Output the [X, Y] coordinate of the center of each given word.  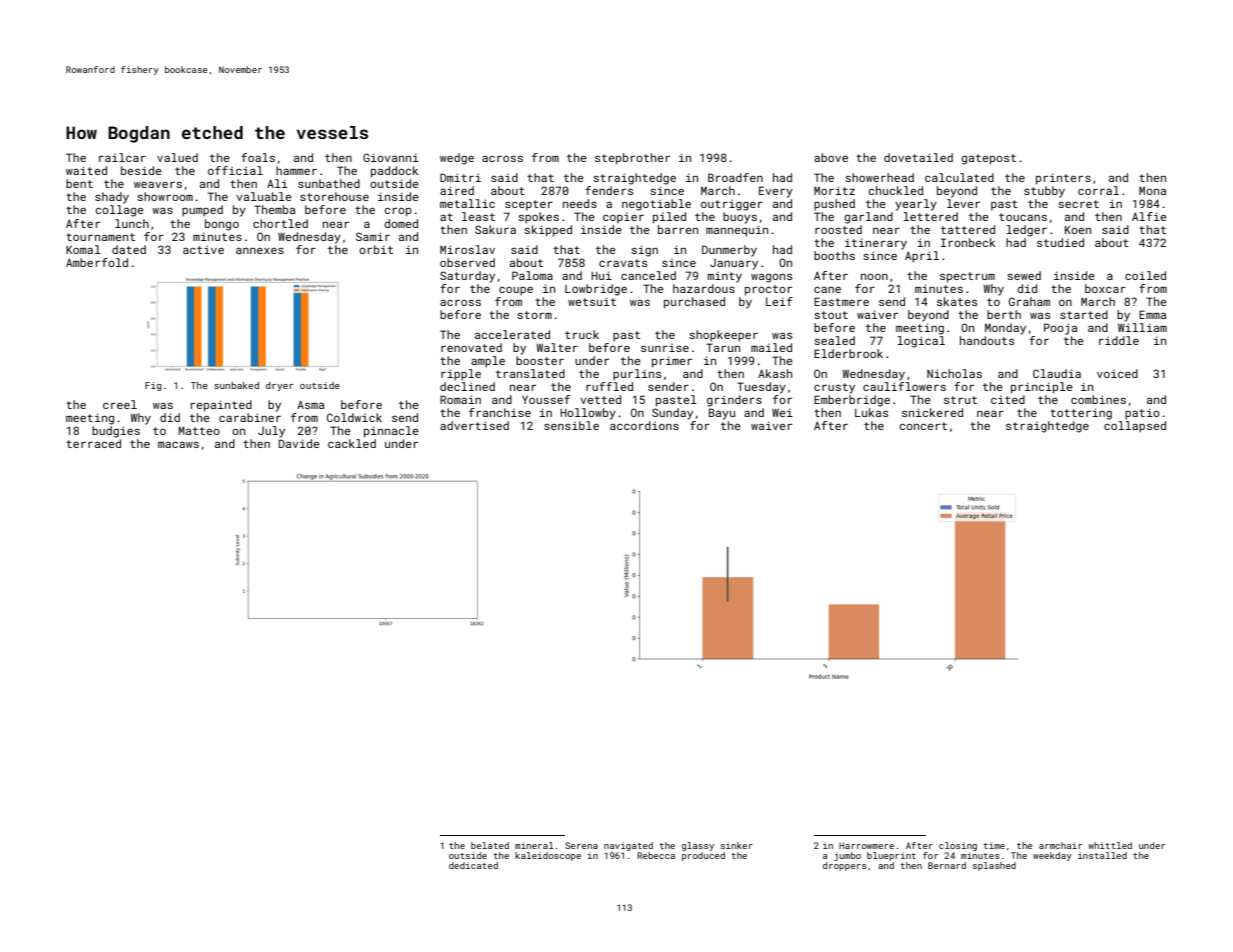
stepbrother [632, 159]
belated [490, 845]
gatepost [988, 159]
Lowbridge [596, 290]
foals [258, 157]
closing [958, 846]
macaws [178, 444]
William [1142, 327]
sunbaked [236, 385]
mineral [534, 845]
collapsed [1135, 427]
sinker [737, 845]
